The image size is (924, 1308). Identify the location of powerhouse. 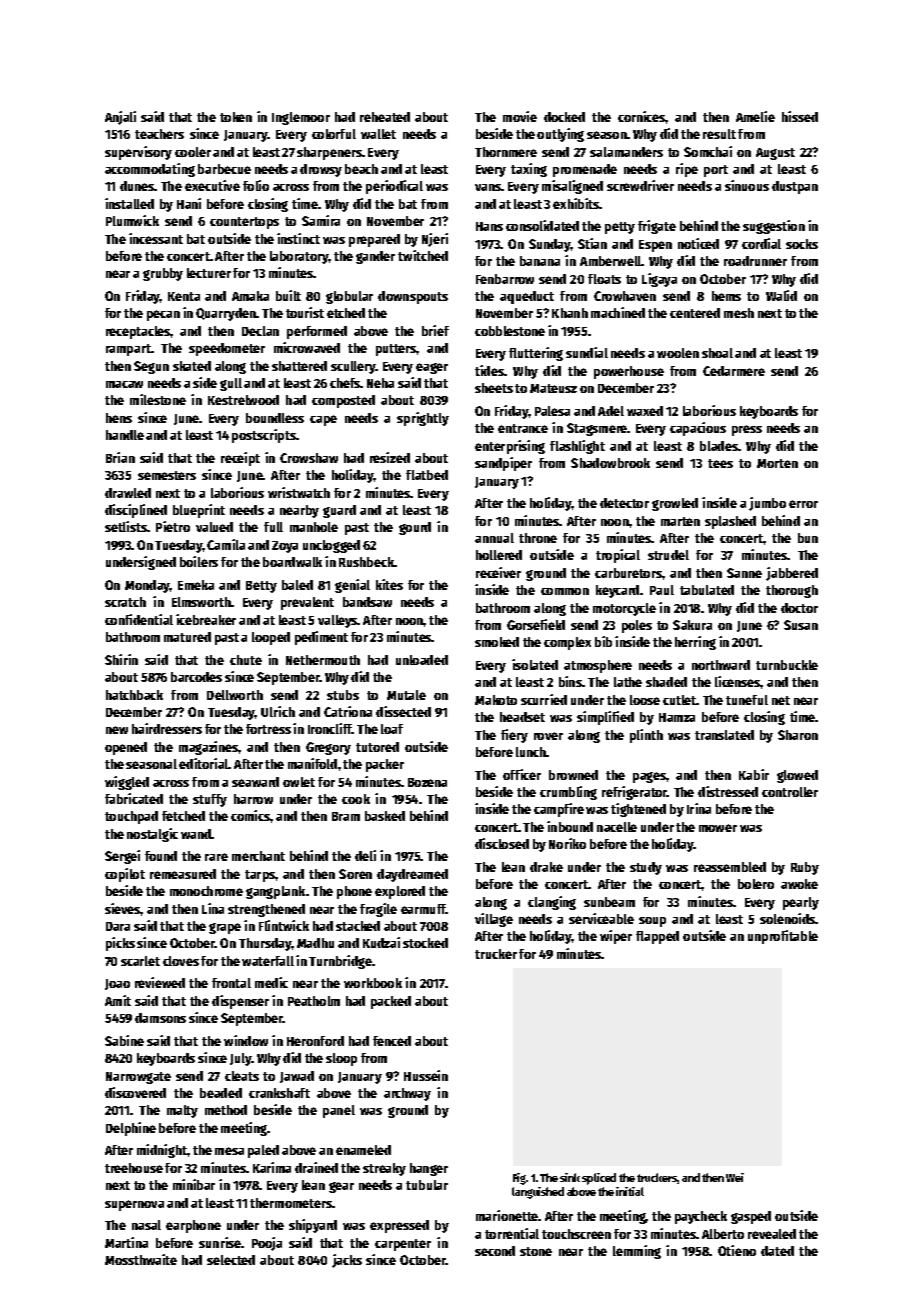
(629, 372).
